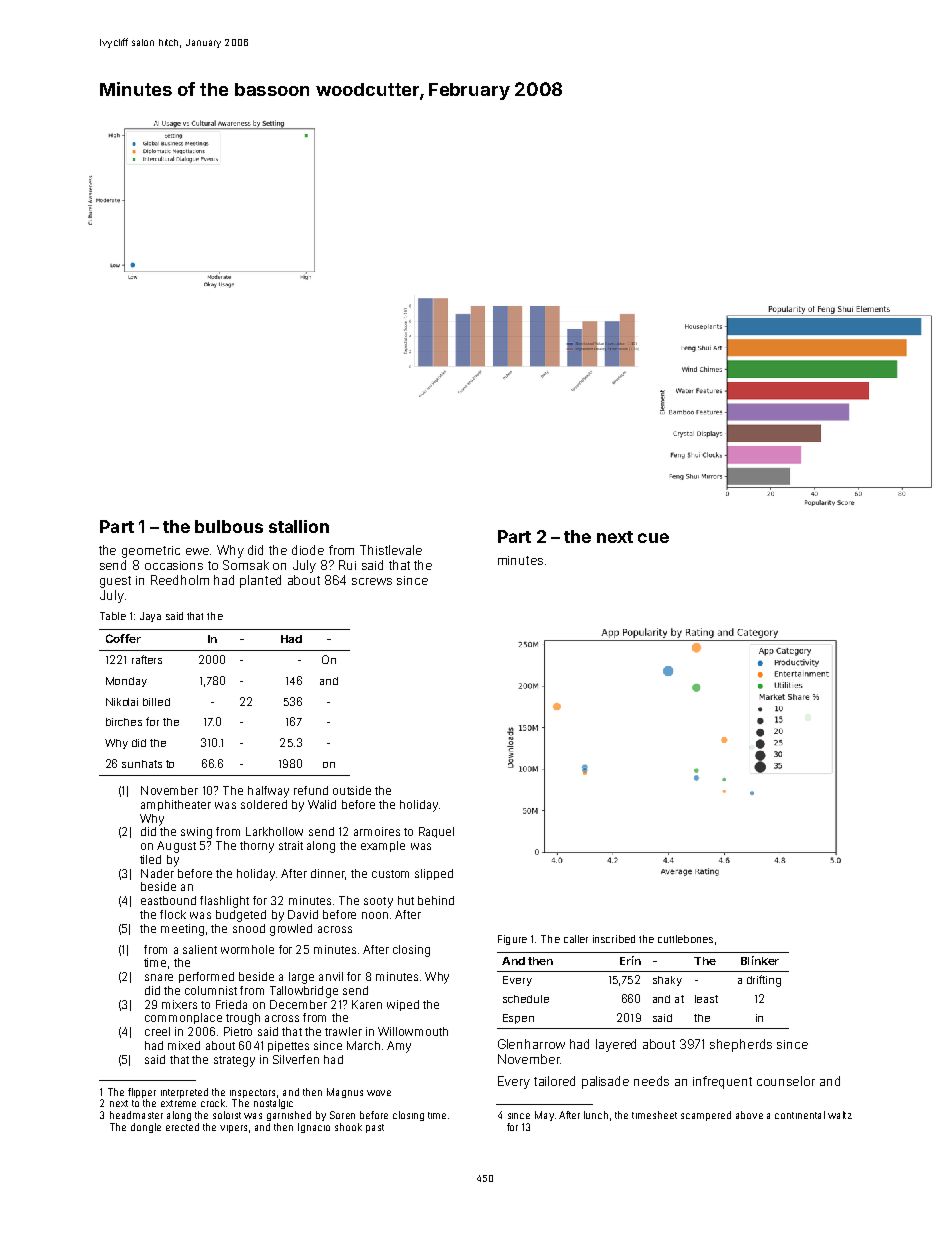 The width and height of the screenshot is (952, 1233). Describe the element at coordinates (352, 790) in the screenshot. I see `outside` at that location.
